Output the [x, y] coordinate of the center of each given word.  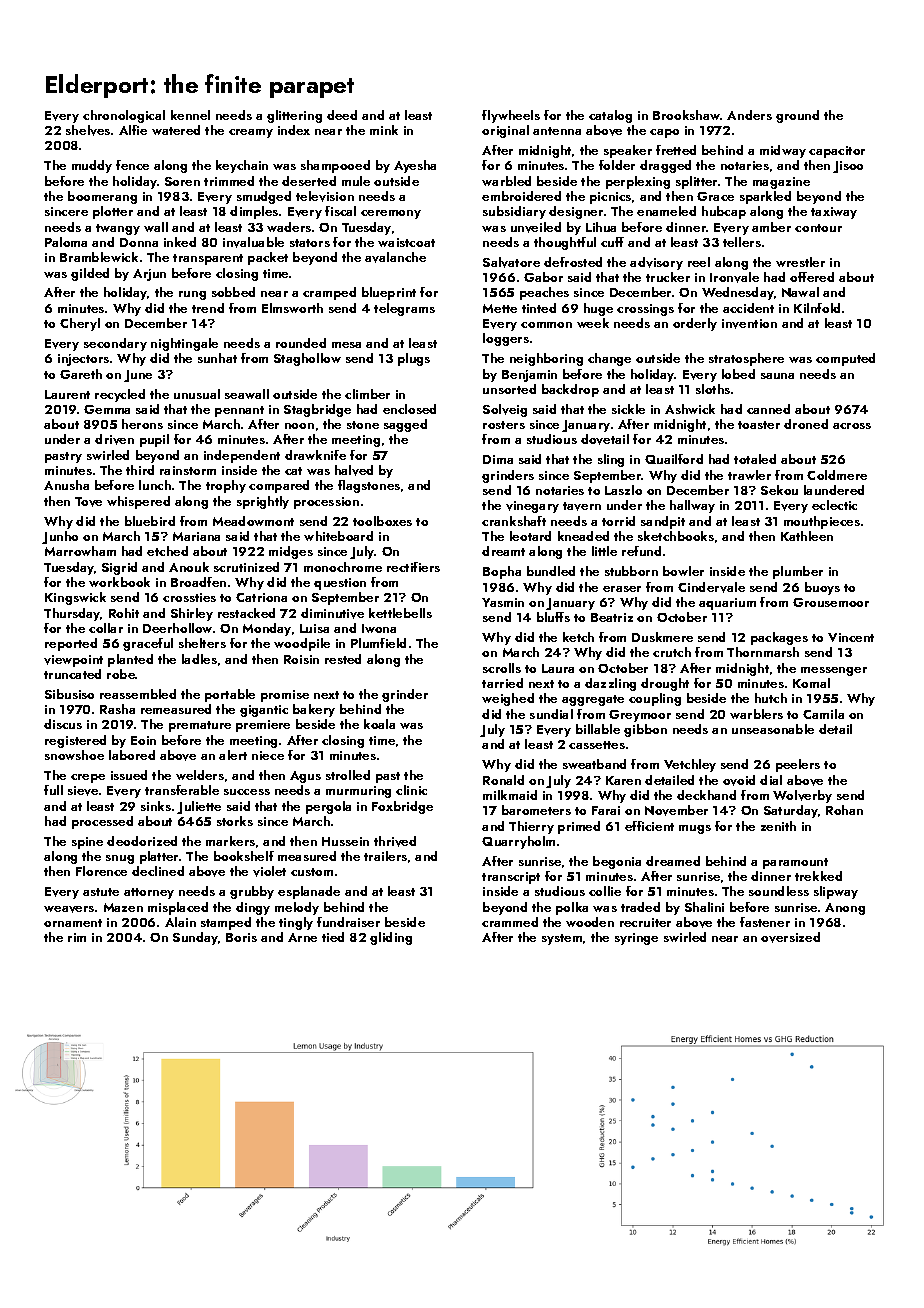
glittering [294, 116]
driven [114, 439]
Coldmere [837, 475]
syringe [636, 939]
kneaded [583, 536]
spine [87, 843]
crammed [510, 922]
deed [342, 115]
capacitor [837, 152]
